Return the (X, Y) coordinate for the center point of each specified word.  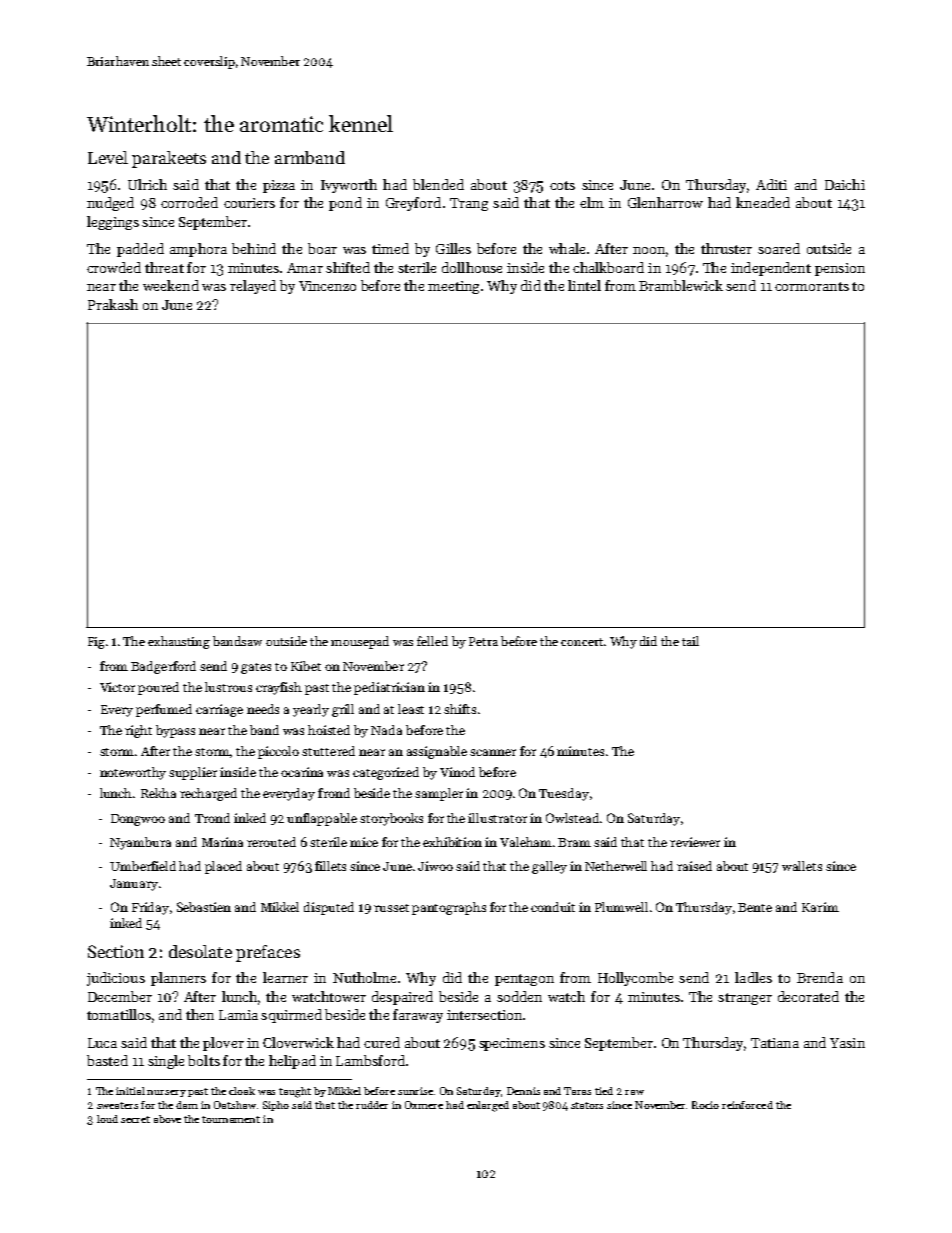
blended (438, 184)
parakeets (169, 159)
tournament (231, 1119)
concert (582, 642)
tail (690, 641)
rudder (372, 1105)
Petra (483, 641)
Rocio (705, 1105)
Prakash (113, 304)
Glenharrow (665, 202)
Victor (117, 687)
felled (432, 641)
